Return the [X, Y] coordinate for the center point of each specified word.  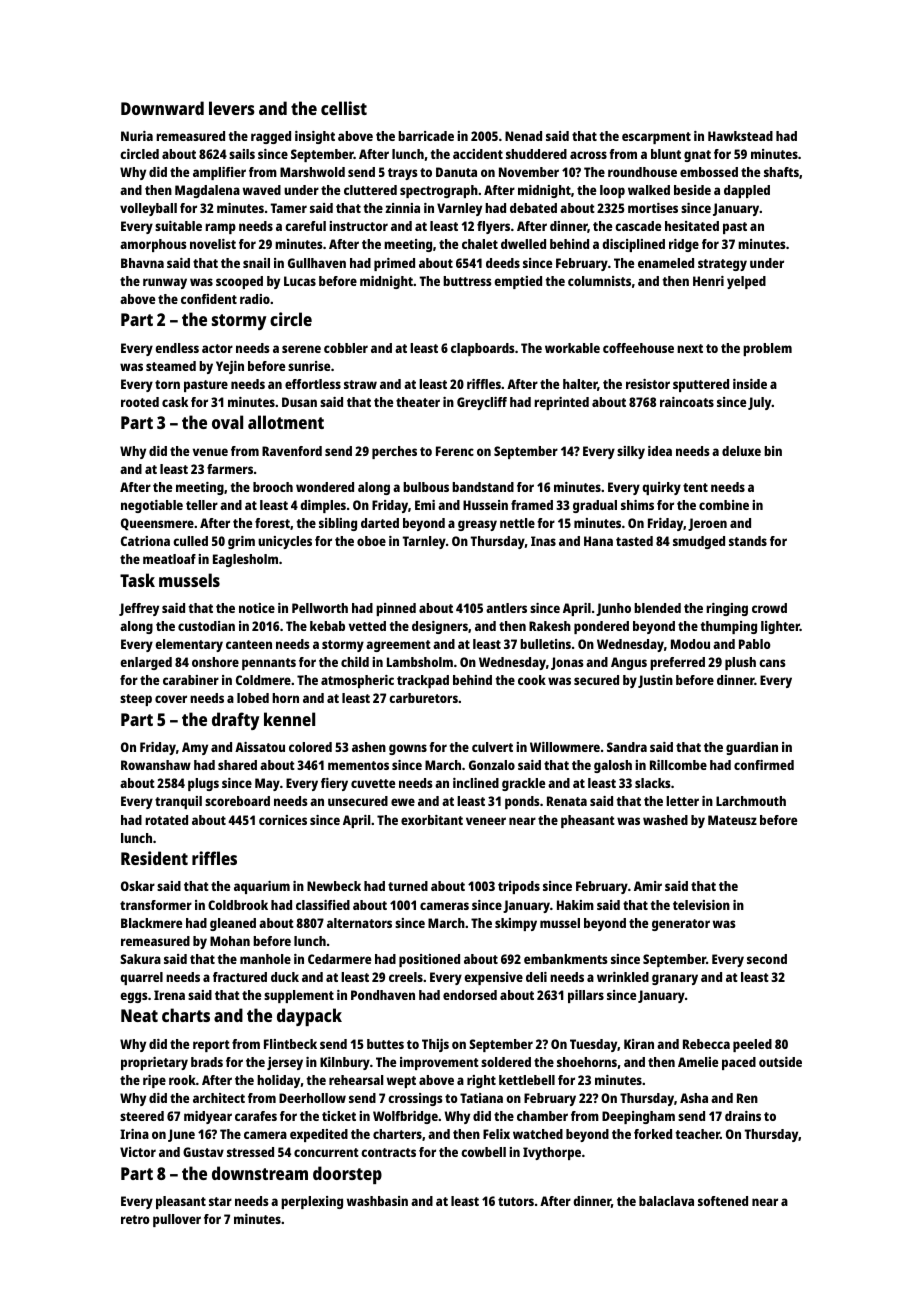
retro [135, 1219]
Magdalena [207, 191]
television [701, 905]
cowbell [483, 1152]
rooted [140, 402]
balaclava [666, 1201]
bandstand [483, 487]
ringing [727, 609]
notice [257, 608]
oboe [371, 541]
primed [394, 264]
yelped [746, 282]
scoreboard [237, 801]
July [760, 403]
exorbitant [432, 820]
